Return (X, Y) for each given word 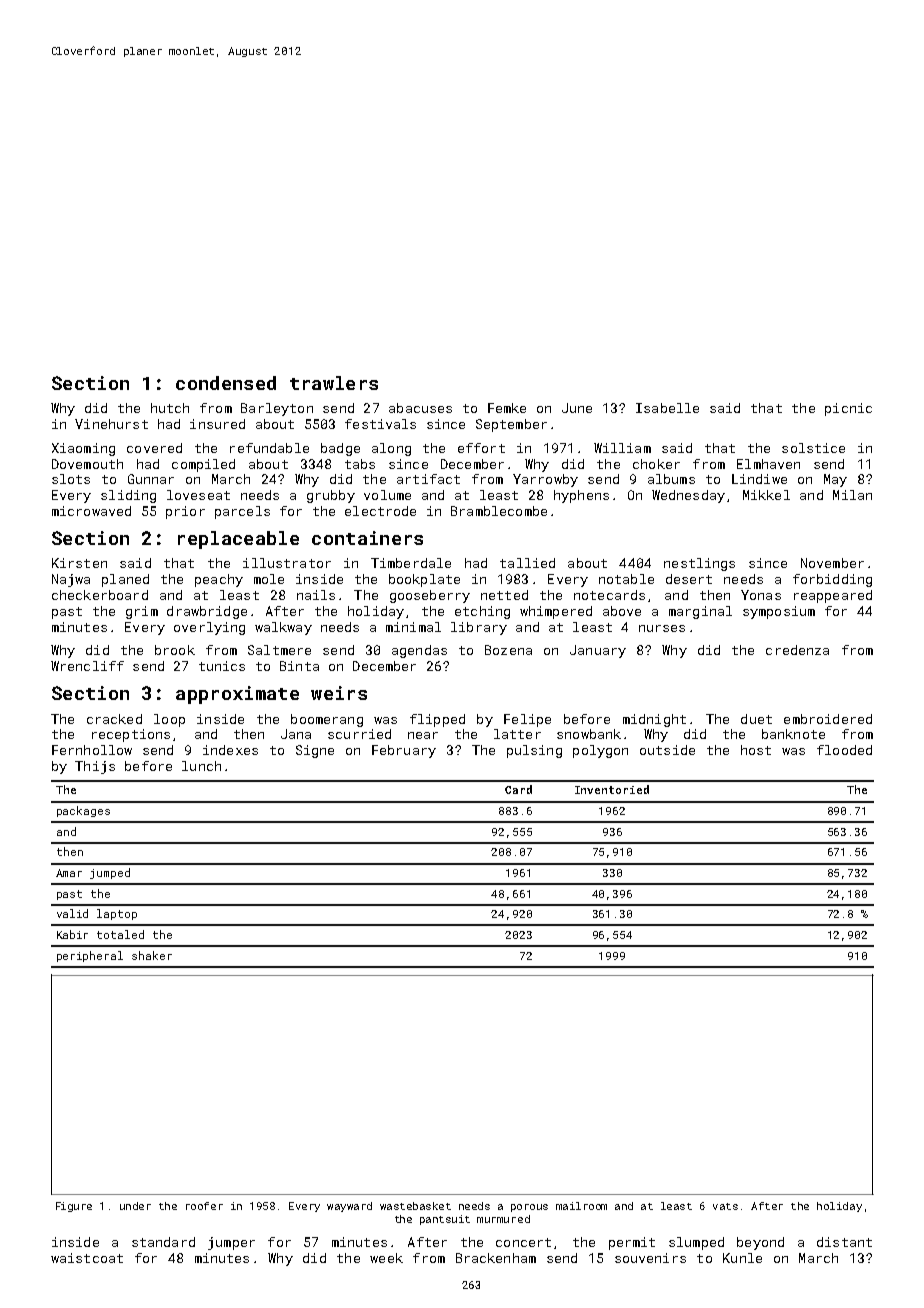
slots (71, 479)
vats (725, 1206)
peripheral (90, 956)
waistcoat (87, 1258)
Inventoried (612, 789)
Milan (852, 495)
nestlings (699, 564)
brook (175, 650)
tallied (527, 563)
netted (504, 595)
